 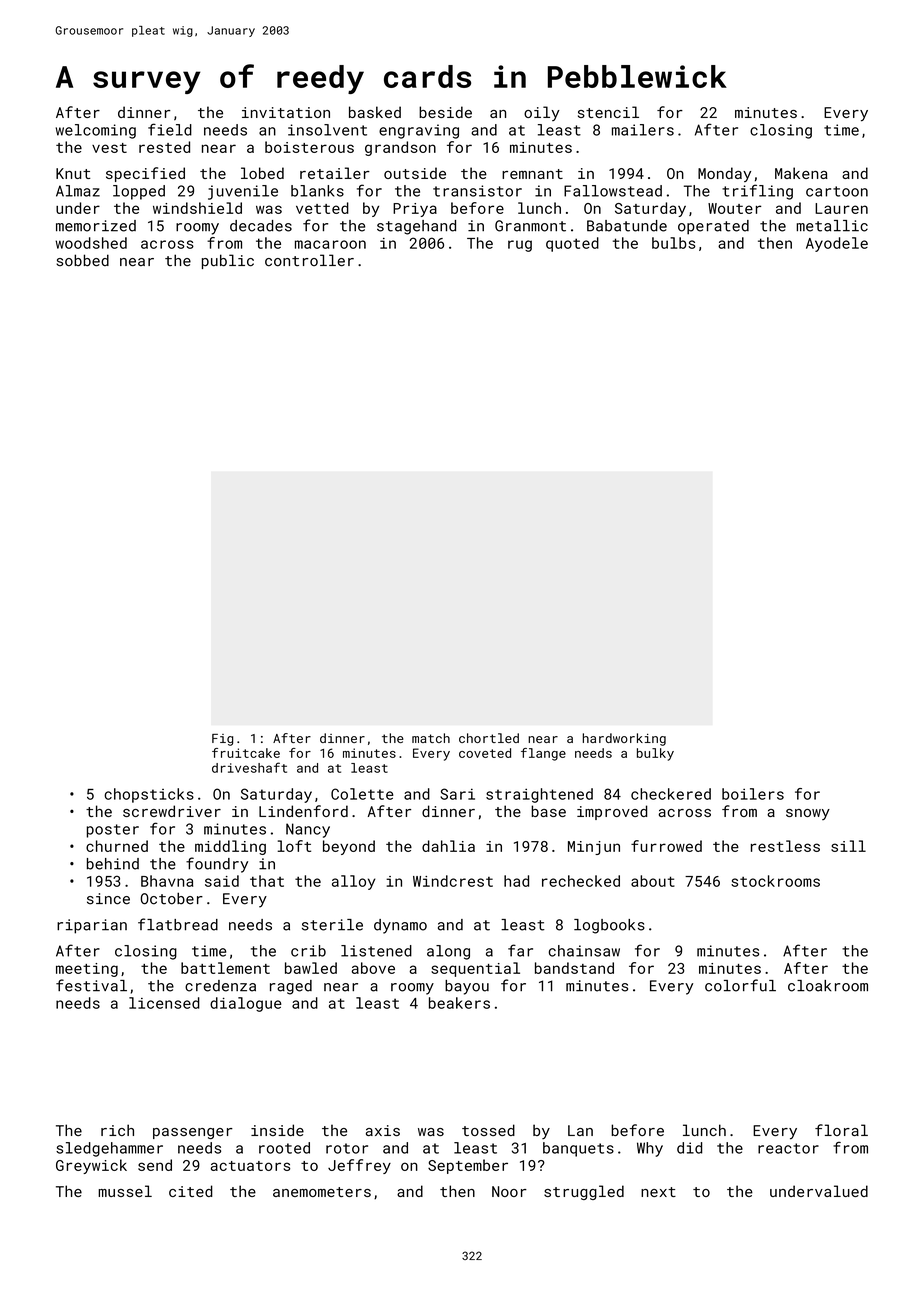 What do you see at coordinates (801, 173) in the screenshot?
I see `Makena` at bounding box center [801, 173].
